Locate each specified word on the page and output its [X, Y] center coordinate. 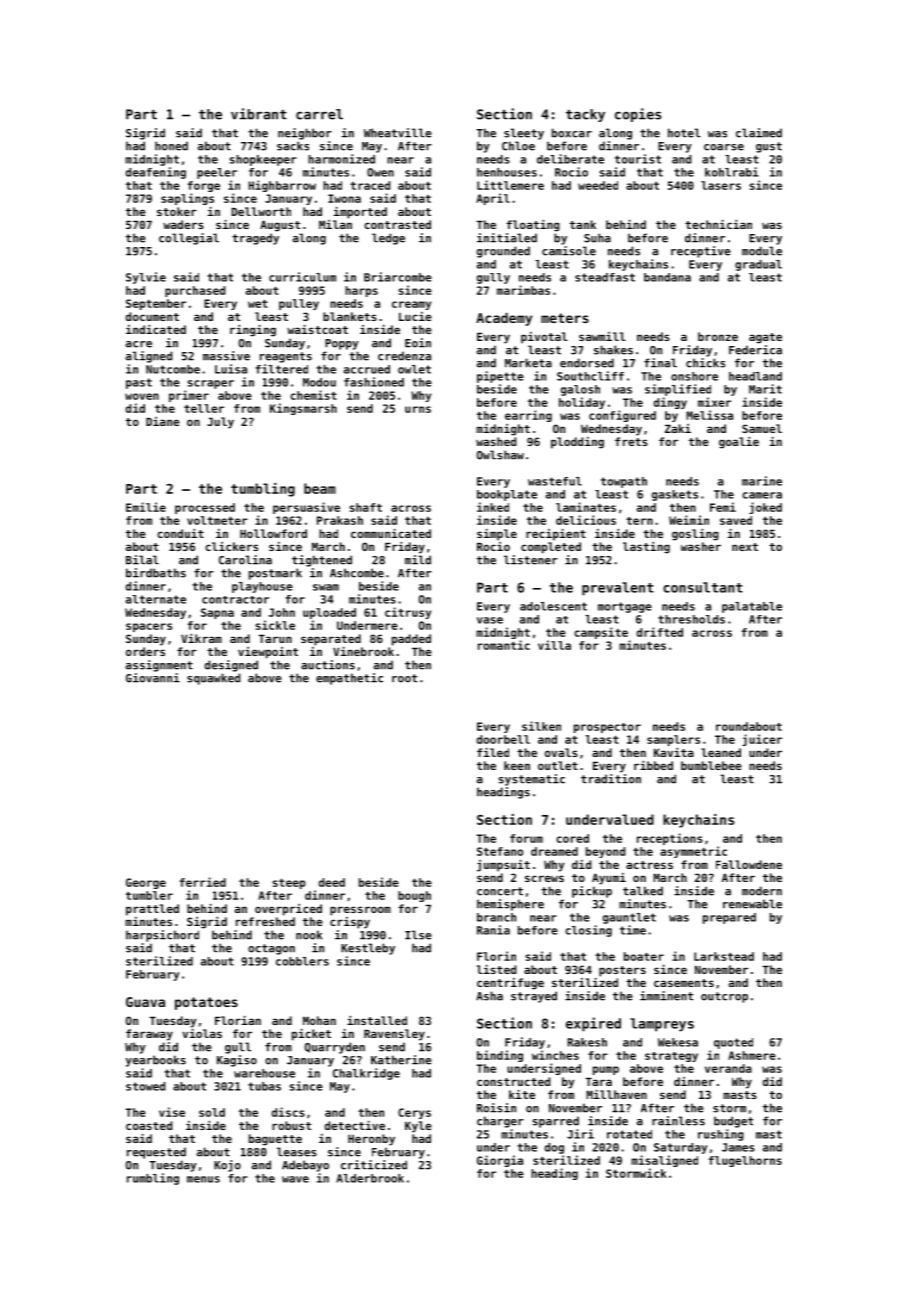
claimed [759, 133]
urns [418, 409]
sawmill [602, 336]
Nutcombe [173, 369]
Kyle [418, 1127]
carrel [319, 114]
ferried [203, 882]
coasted [149, 1125]
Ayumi [609, 879]
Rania [493, 930]
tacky [585, 115]
